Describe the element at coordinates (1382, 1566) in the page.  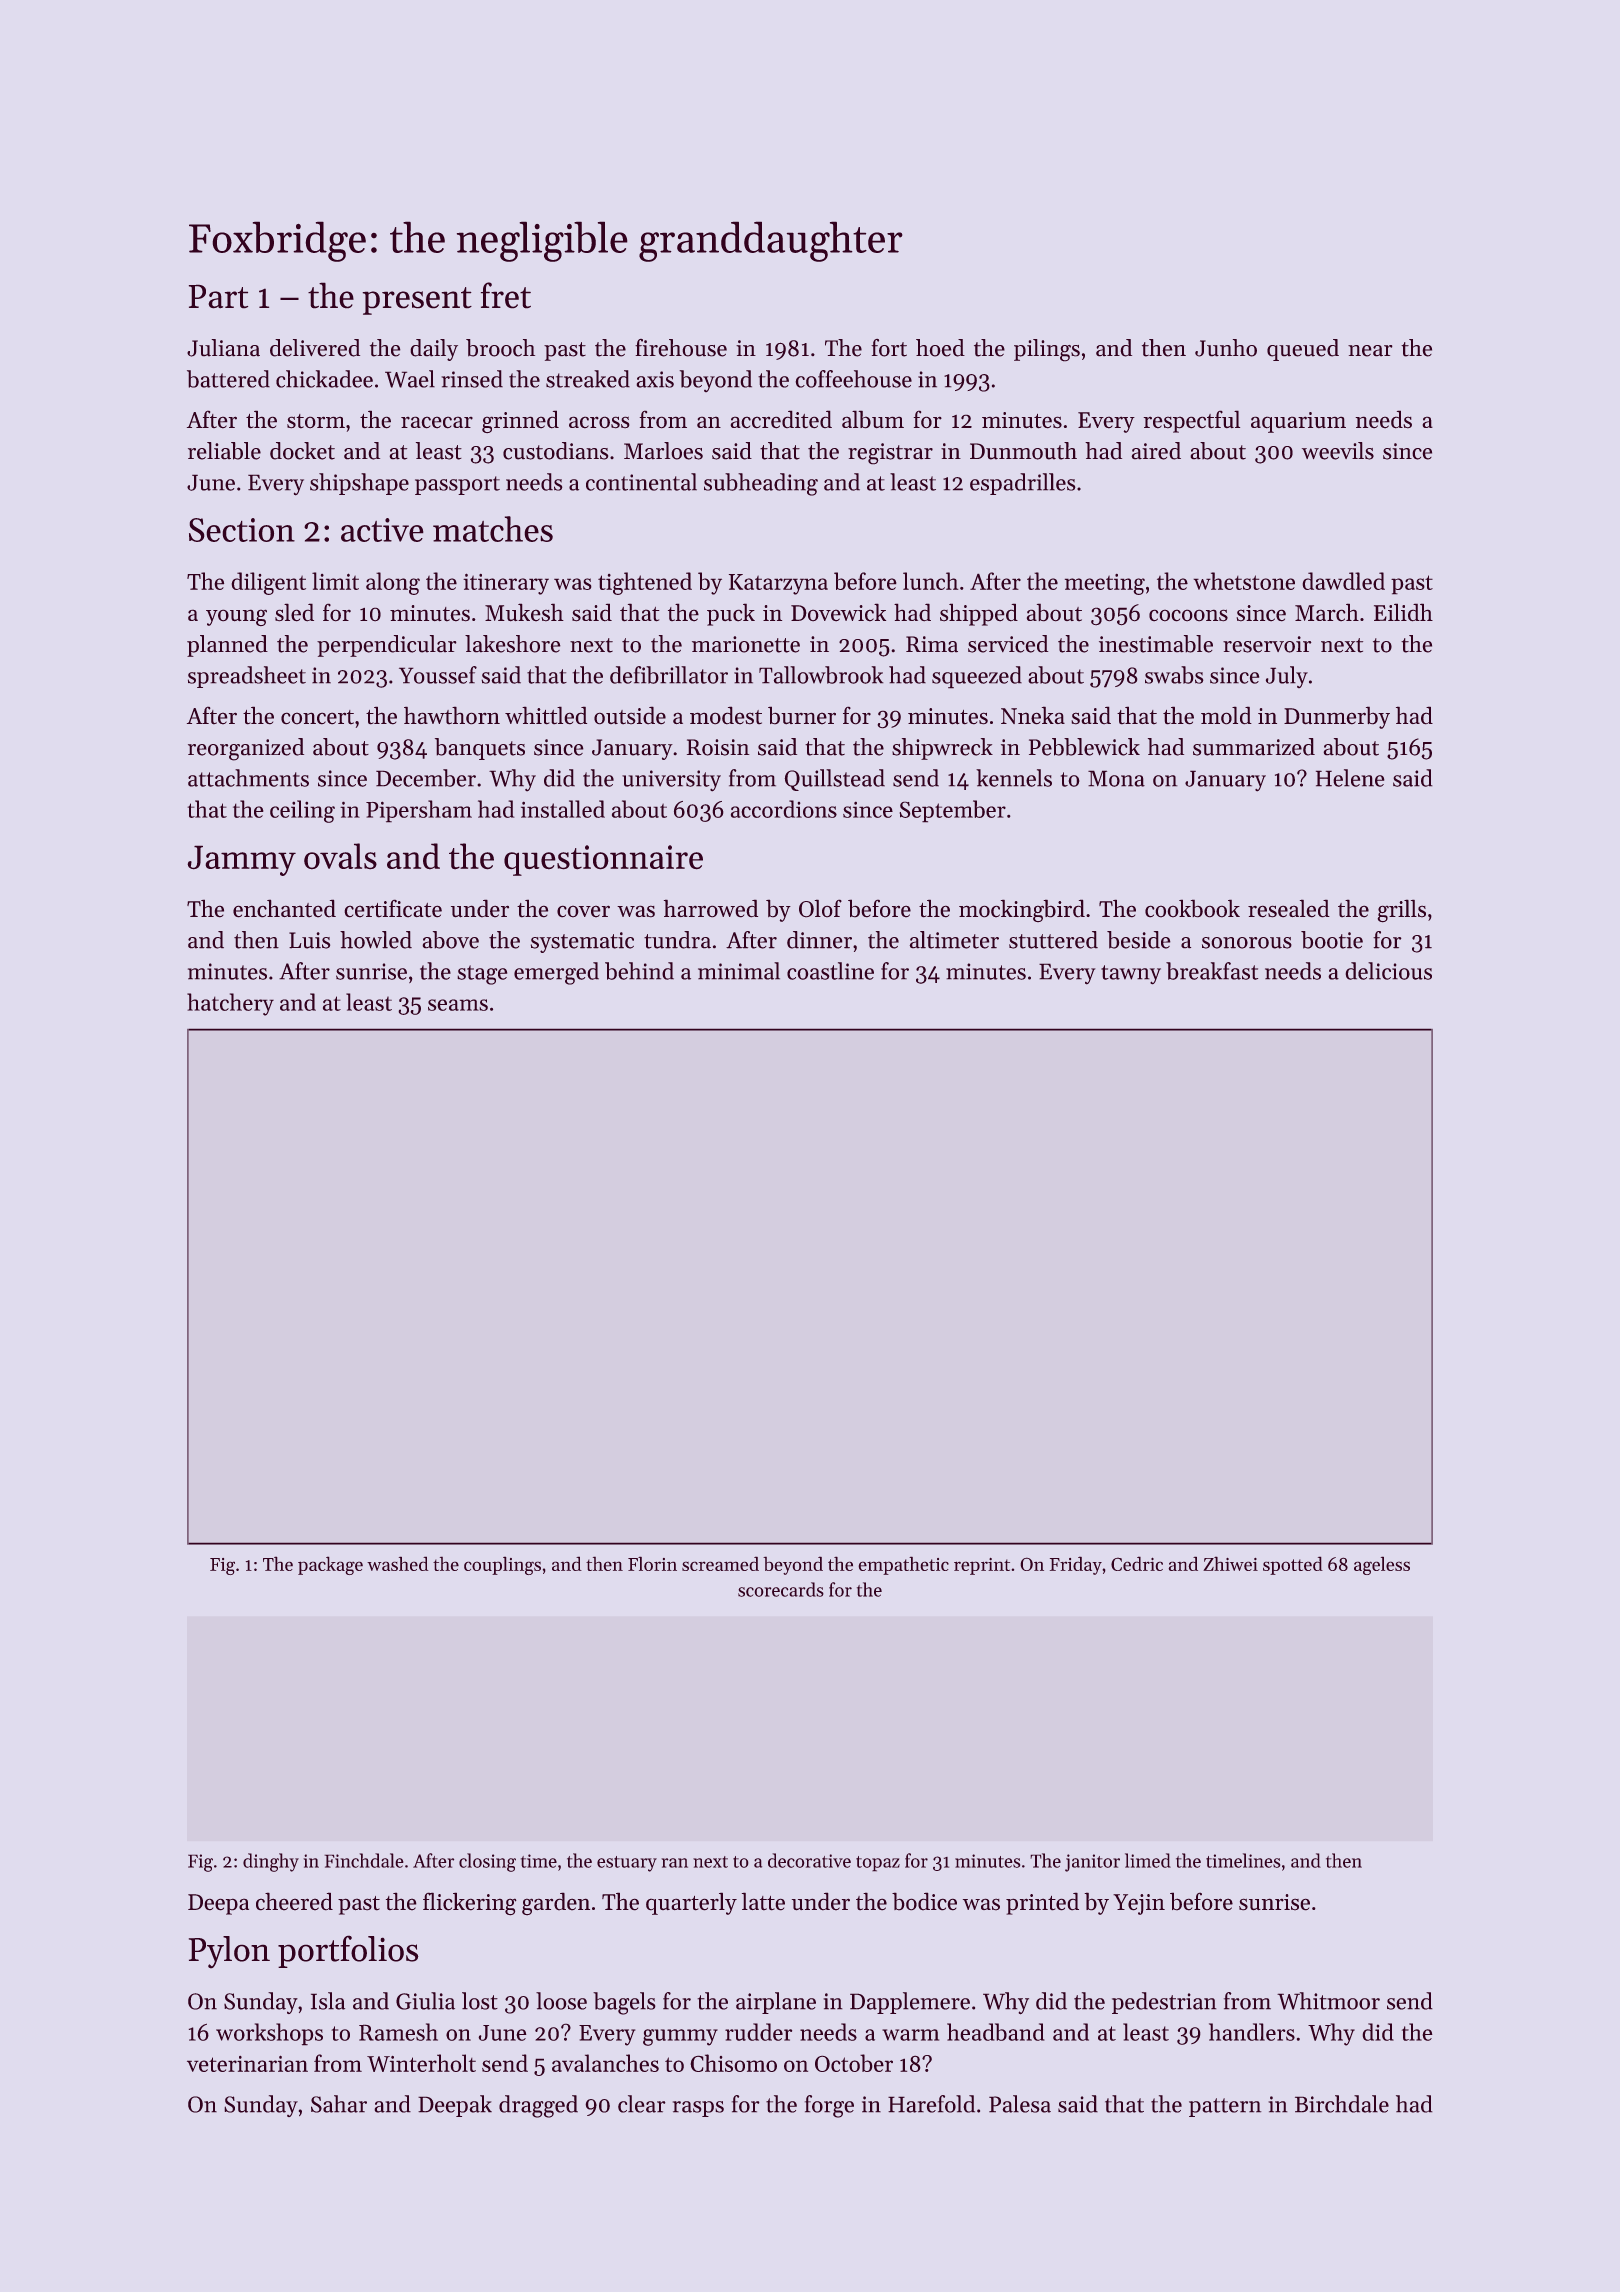
I see `ageless` at that location.
